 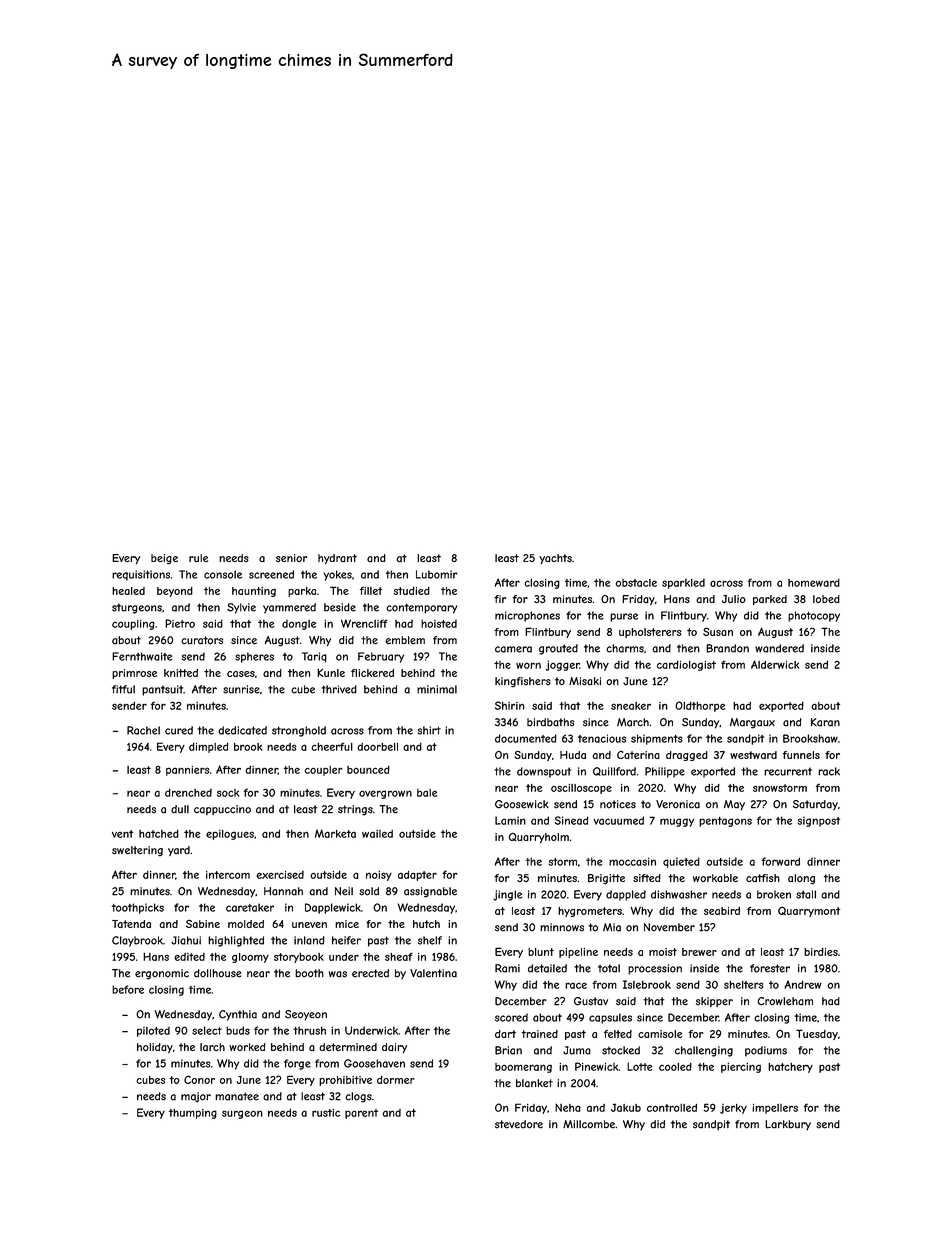 What do you see at coordinates (230, 835) in the image?
I see `epilogues` at bounding box center [230, 835].
